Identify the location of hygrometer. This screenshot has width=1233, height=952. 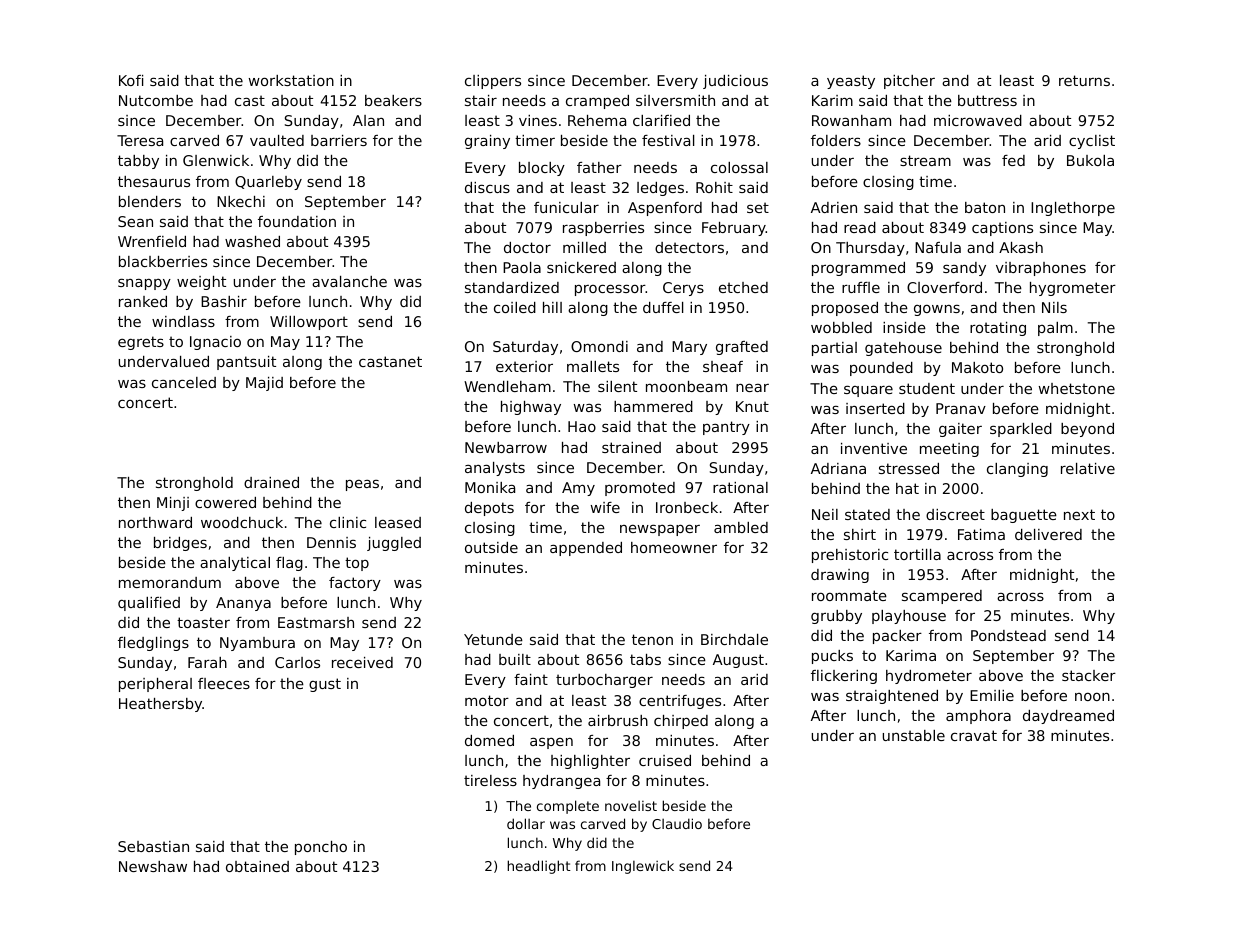
(1073, 289).
